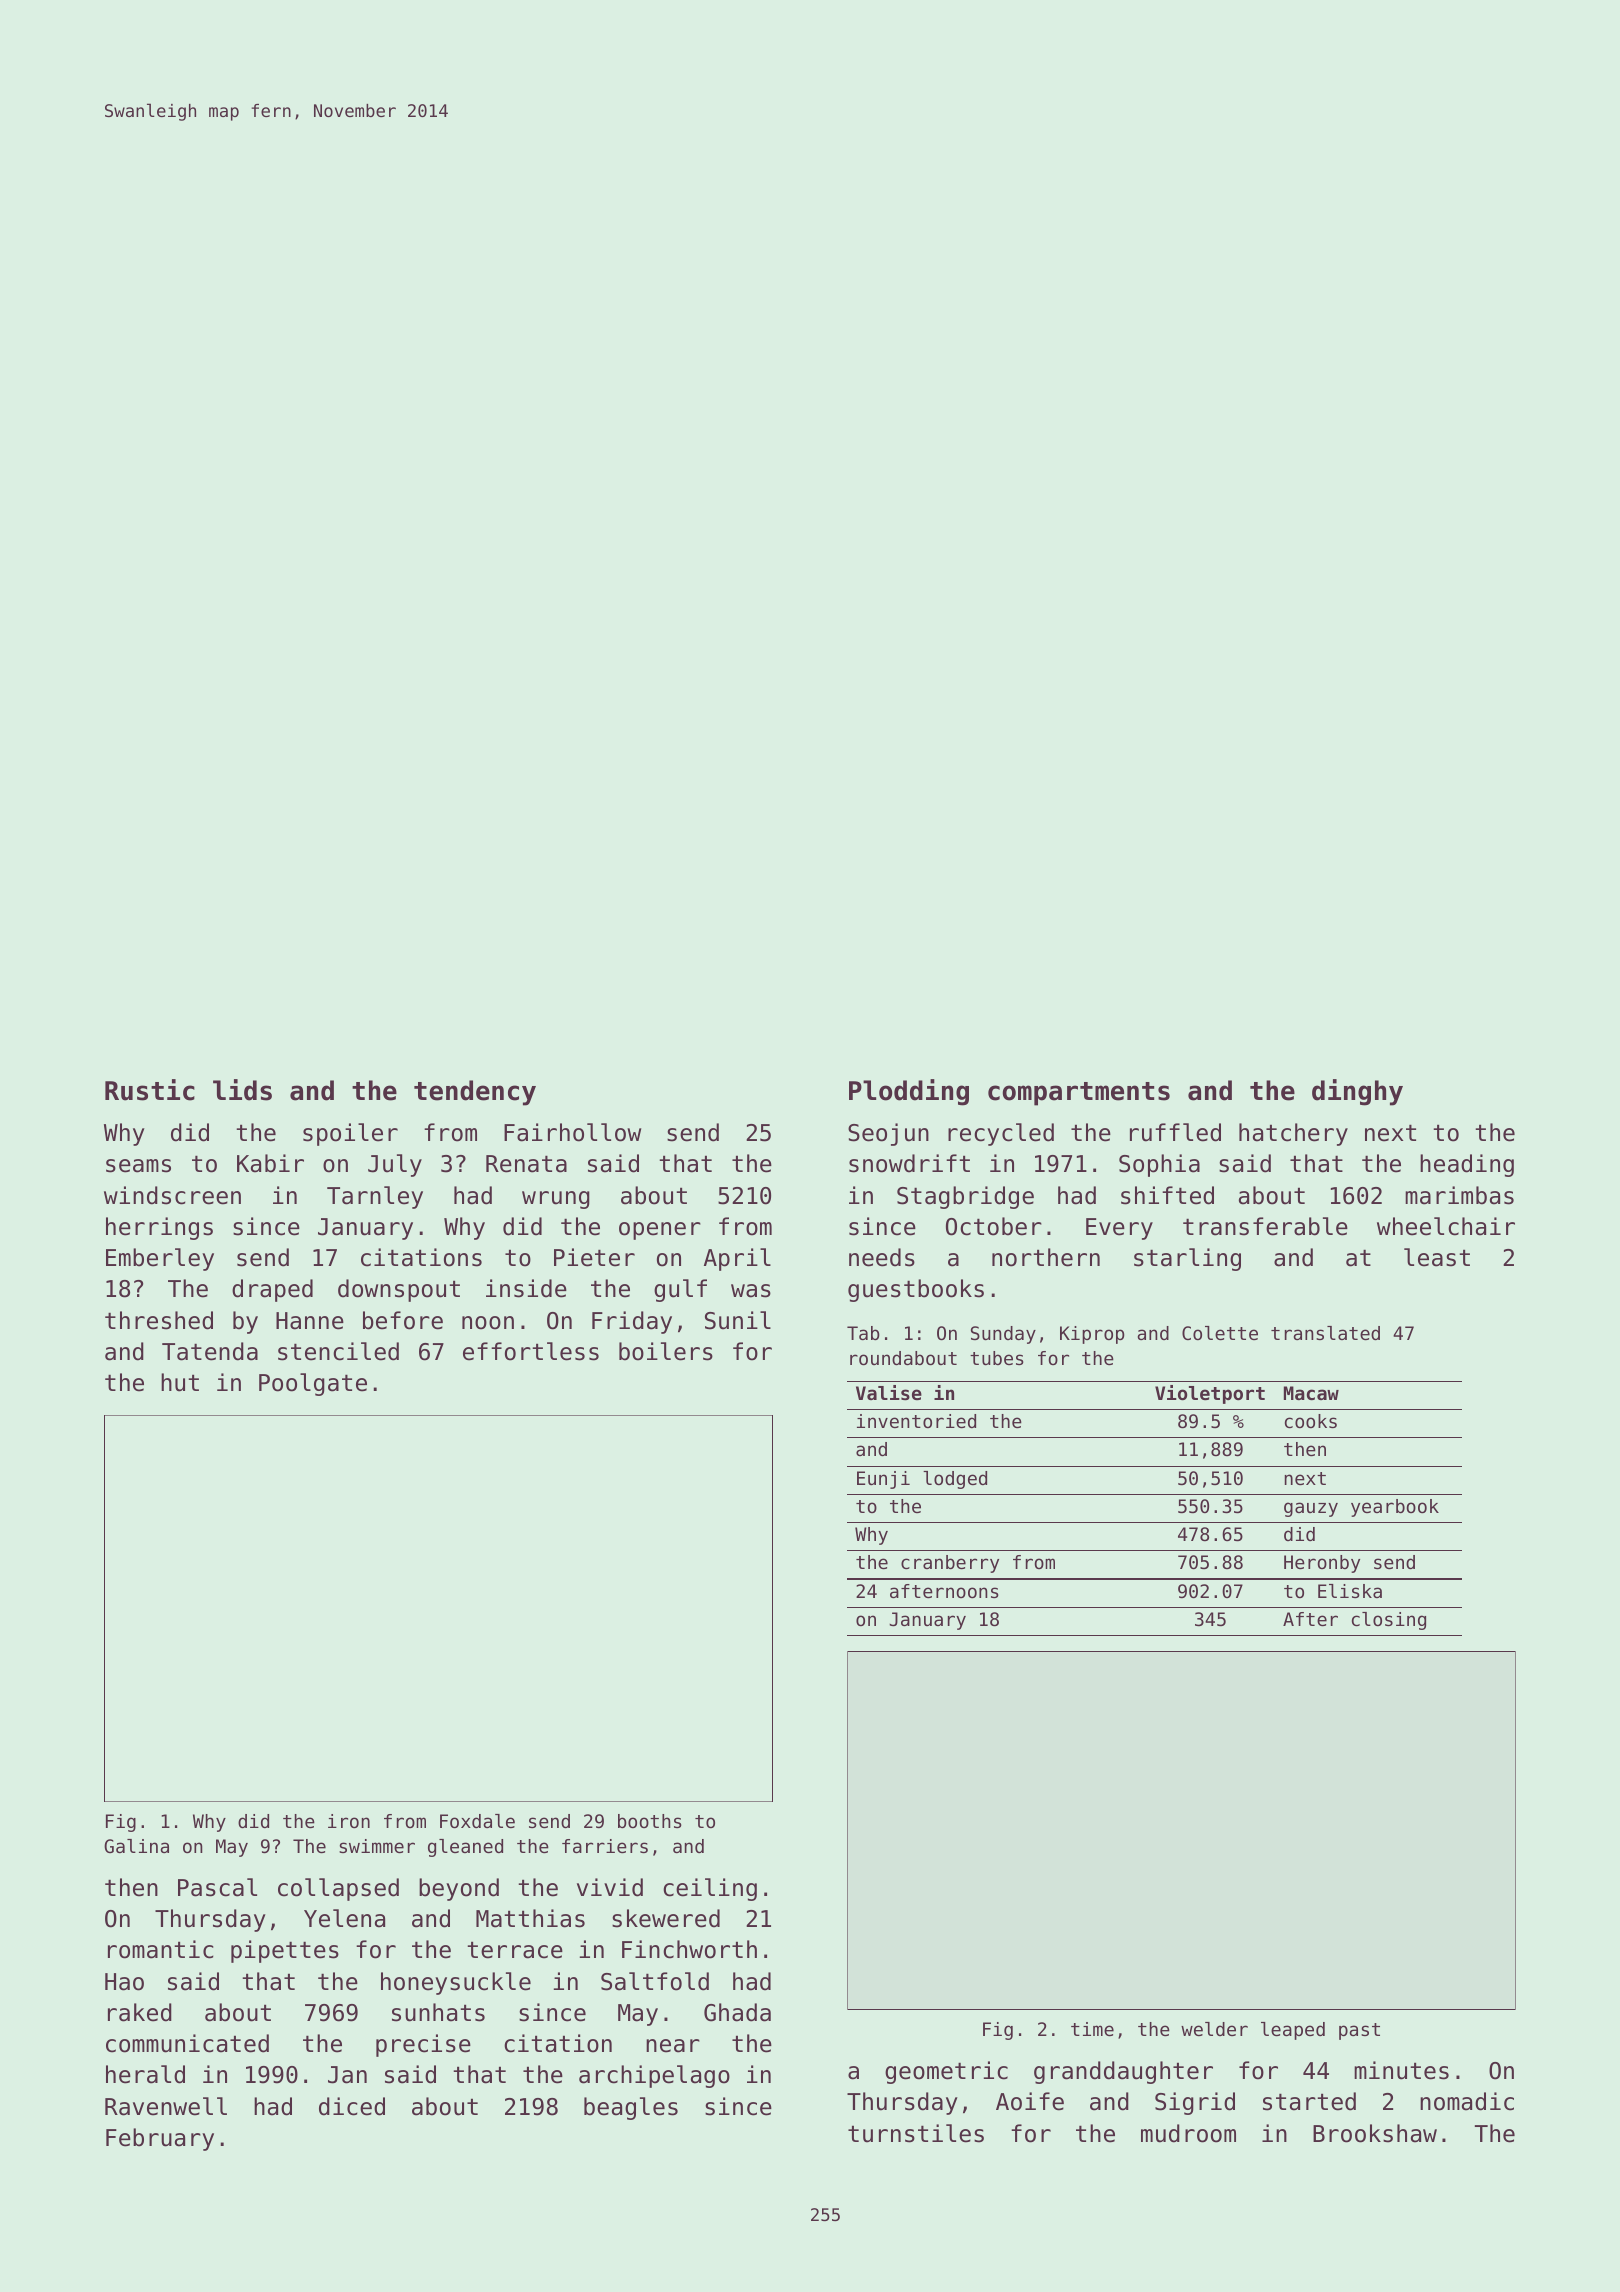 Image resolution: width=1620 pixels, height=2292 pixels. I want to click on Fairhollow, so click(572, 1132).
